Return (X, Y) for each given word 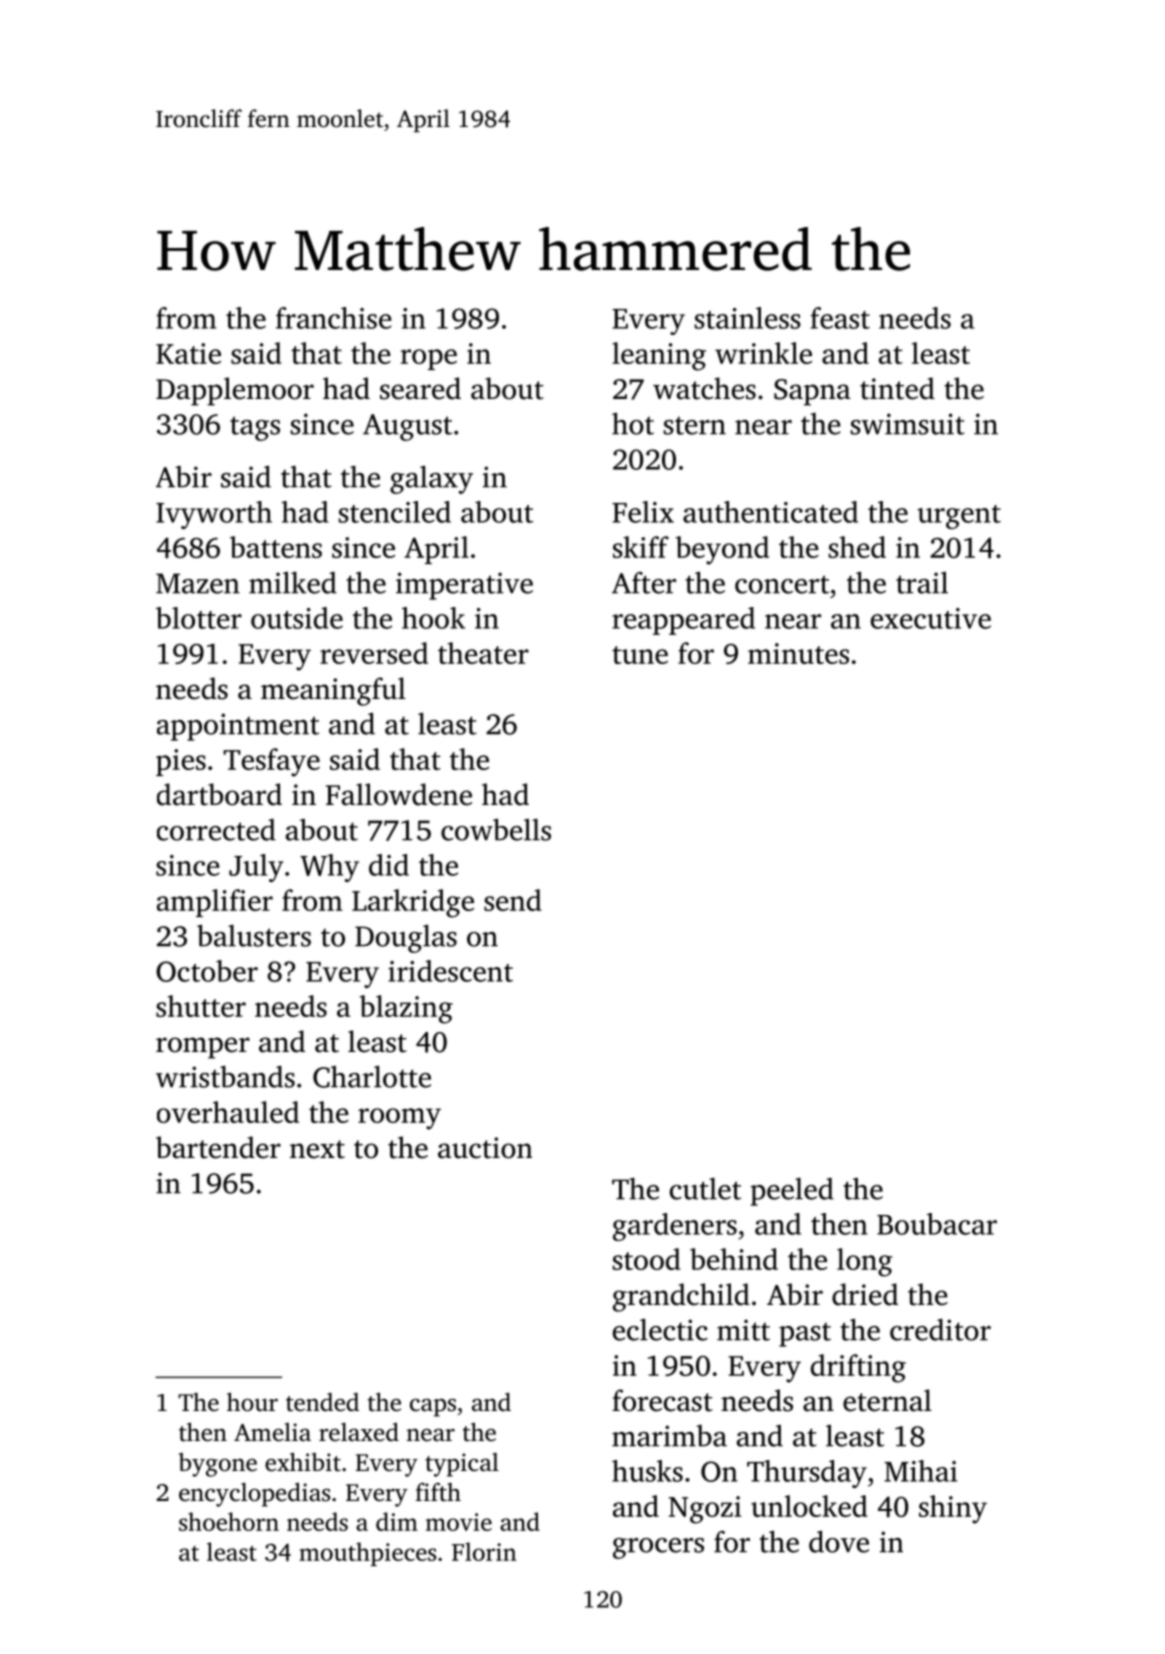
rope (429, 359)
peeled (792, 1192)
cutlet (705, 1189)
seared (420, 388)
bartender (218, 1147)
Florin (484, 1551)
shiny (953, 1509)
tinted (897, 388)
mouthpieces (367, 1554)
